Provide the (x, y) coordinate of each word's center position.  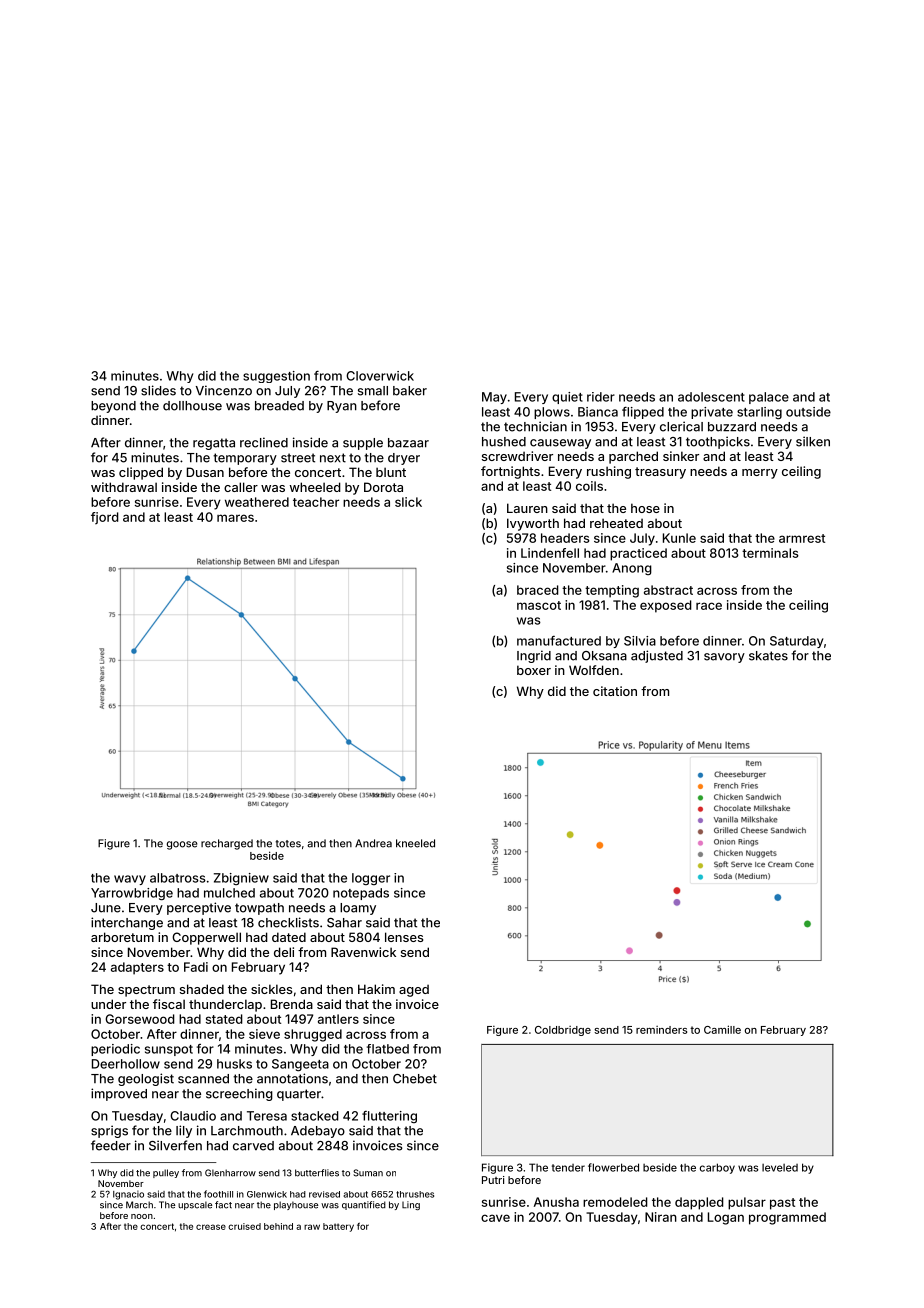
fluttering (389, 1117)
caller (241, 487)
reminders (661, 1030)
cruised (244, 1226)
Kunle (679, 538)
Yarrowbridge (132, 894)
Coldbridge (563, 1031)
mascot (539, 605)
